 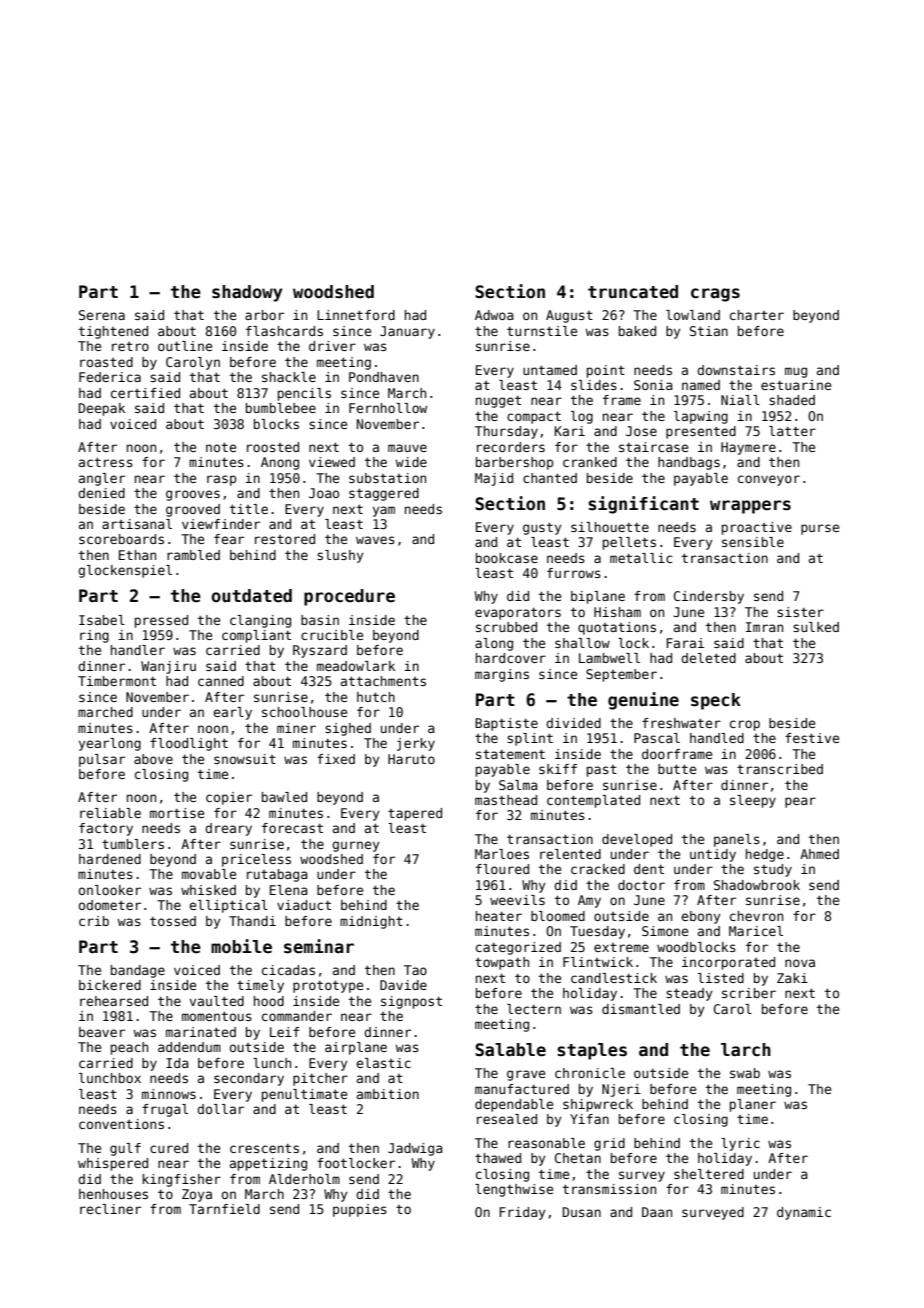 What do you see at coordinates (792, 978) in the screenshot?
I see `Zaki` at bounding box center [792, 978].
